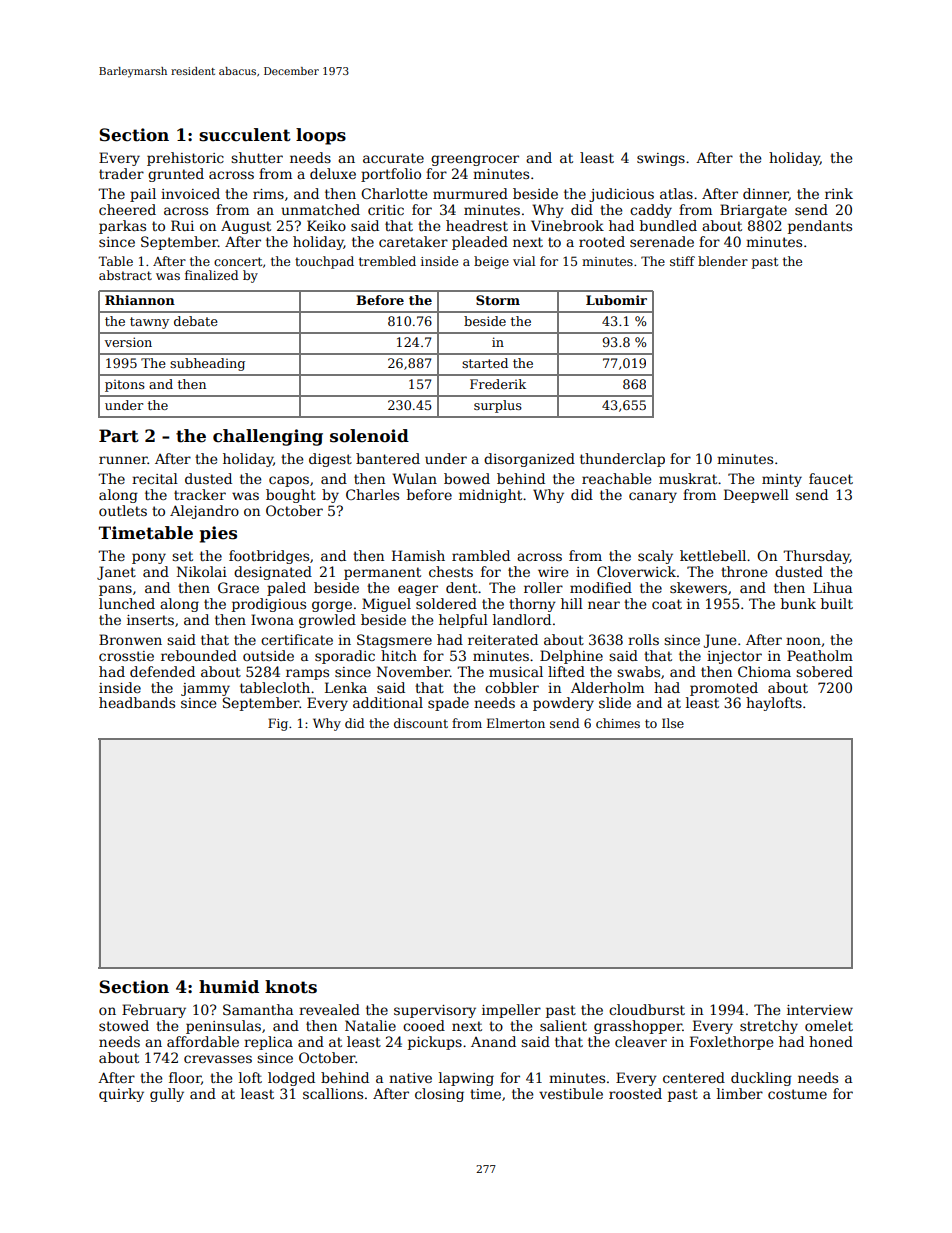 The height and width of the screenshot is (1233, 952). What do you see at coordinates (207, 364) in the screenshot?
I see `subheading` at bounding box center [207, 364].
